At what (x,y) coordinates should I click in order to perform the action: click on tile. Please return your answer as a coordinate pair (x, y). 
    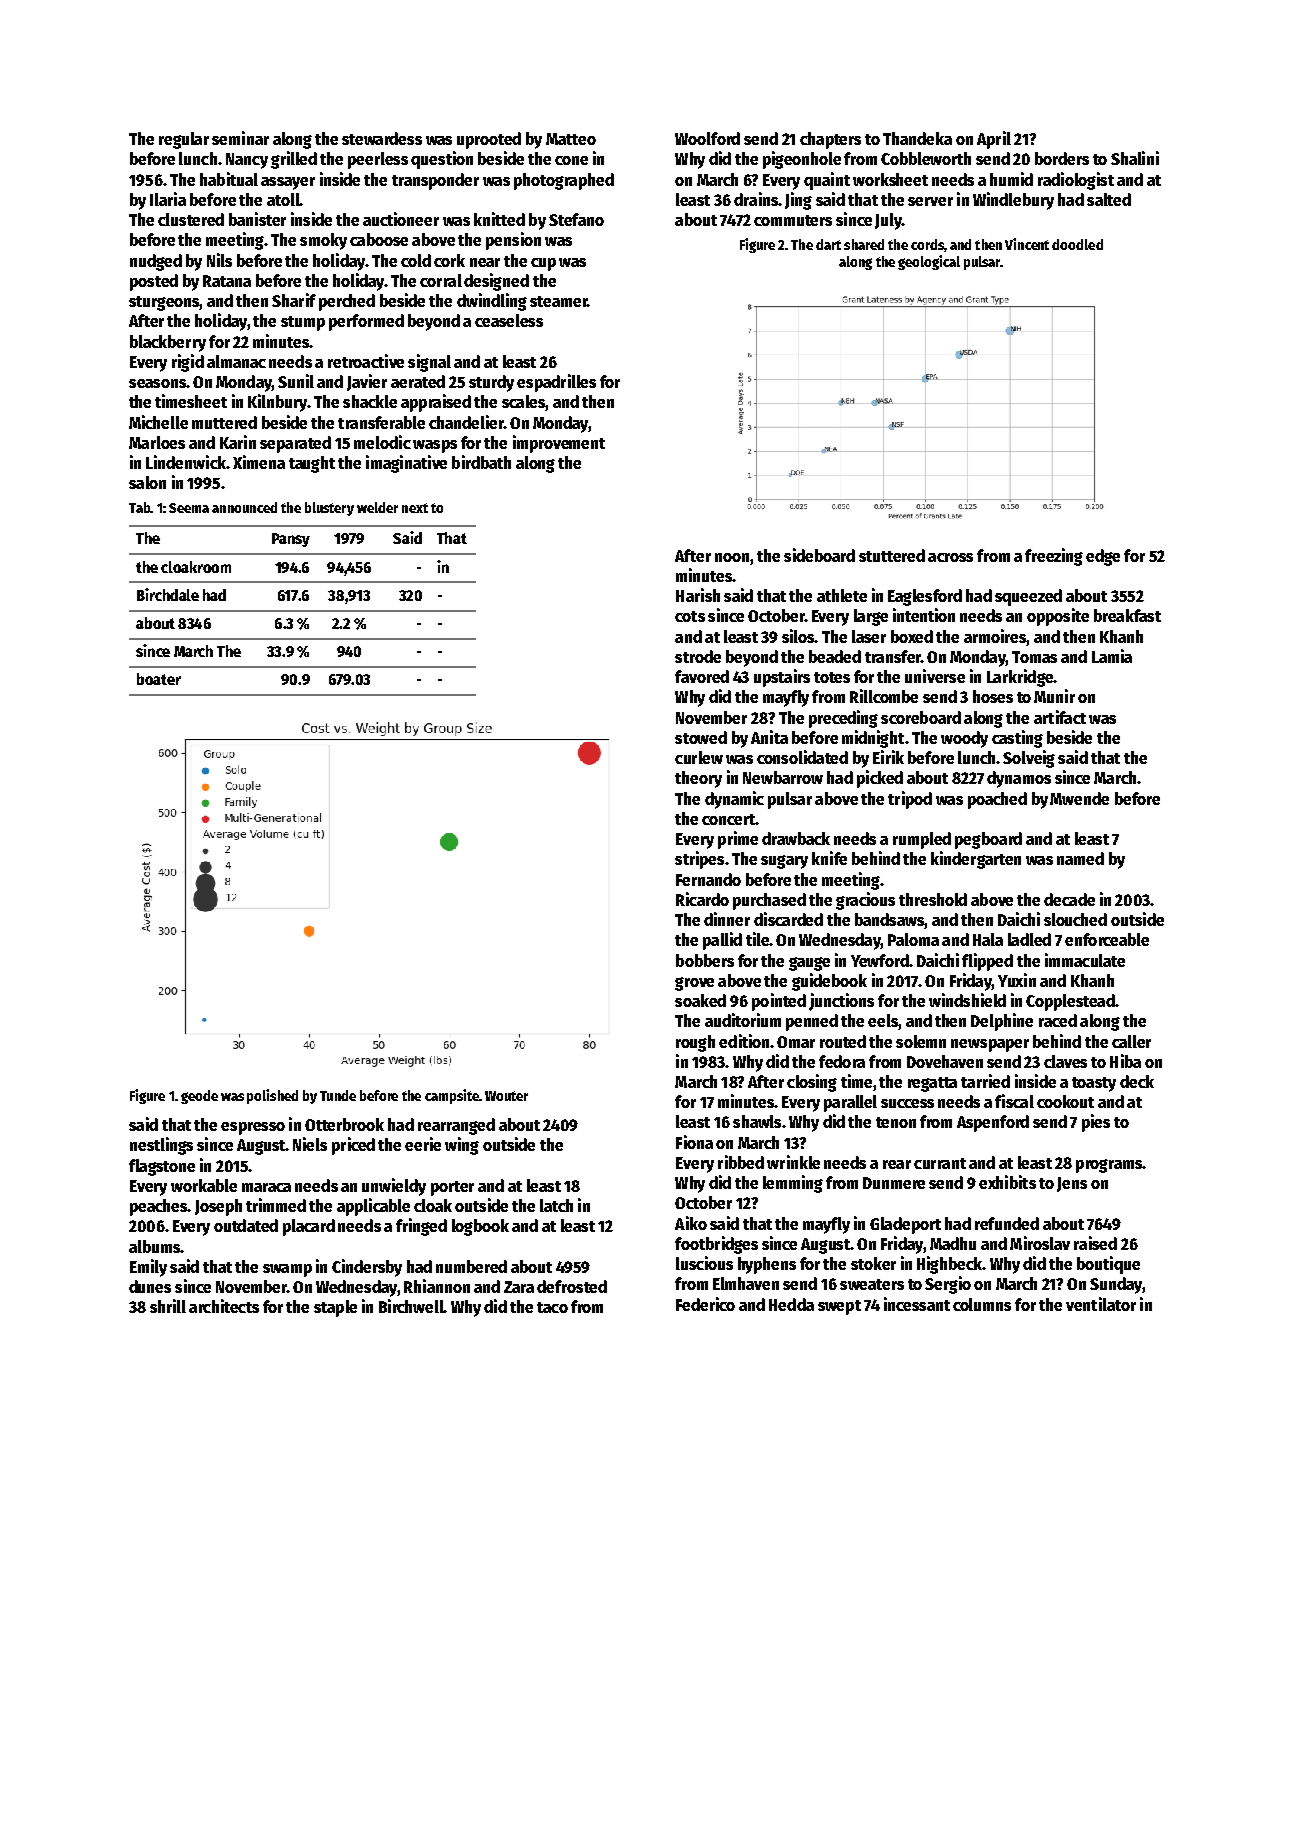
    Looking at the image, I should click on (757, 939).
